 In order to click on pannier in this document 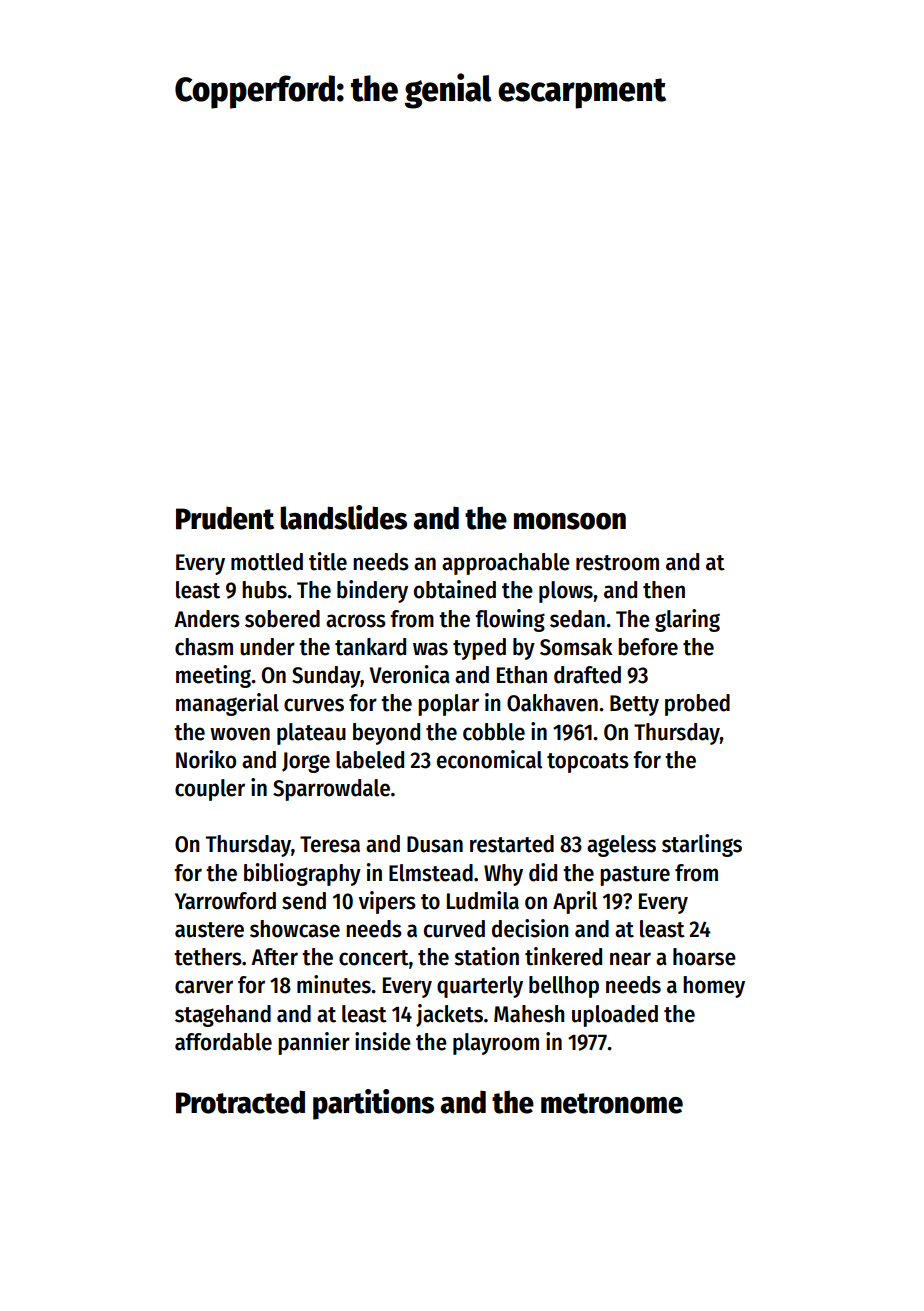, I will do `click(314, 1043)`.
